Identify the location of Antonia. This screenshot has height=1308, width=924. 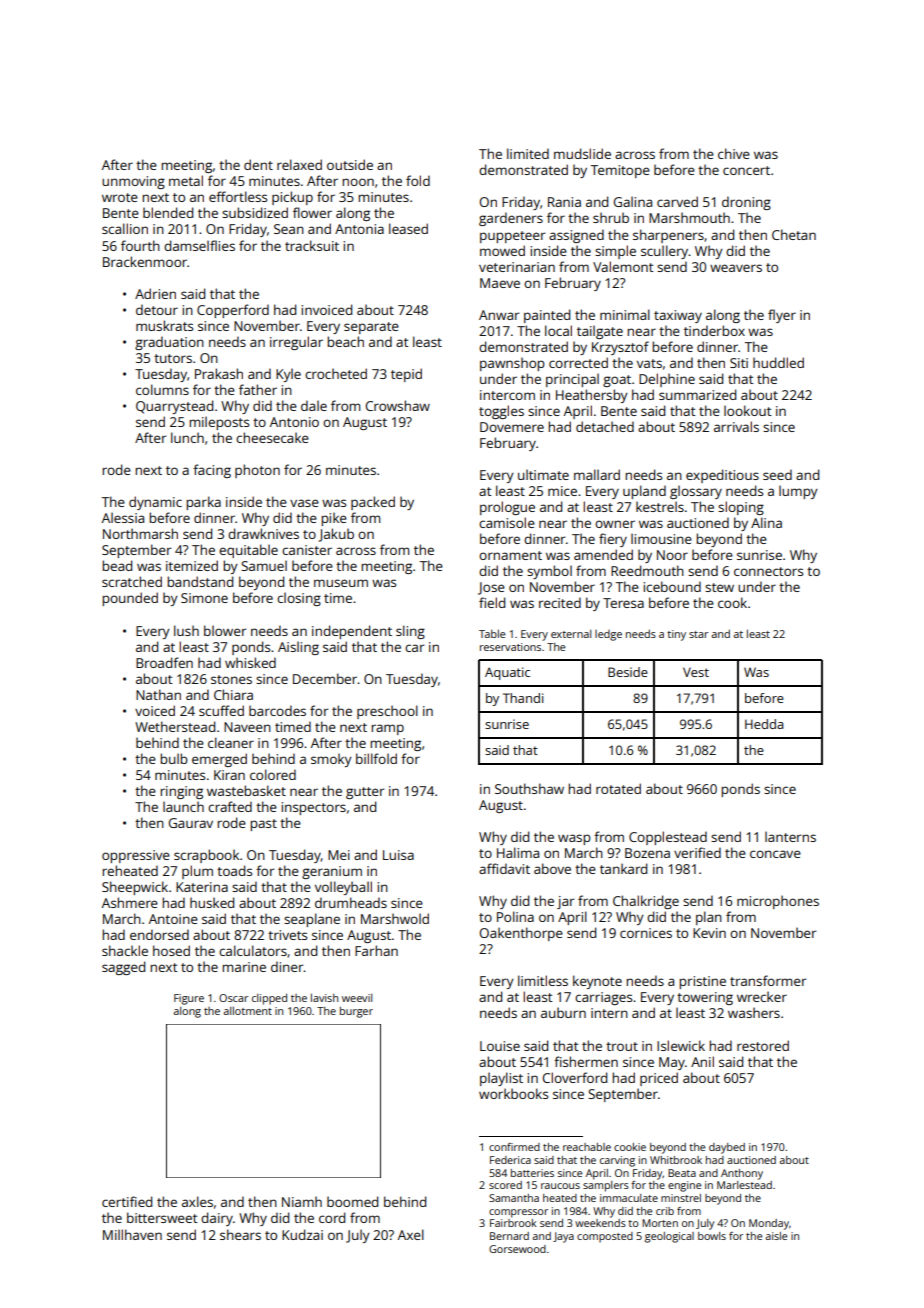
(359, 229).
